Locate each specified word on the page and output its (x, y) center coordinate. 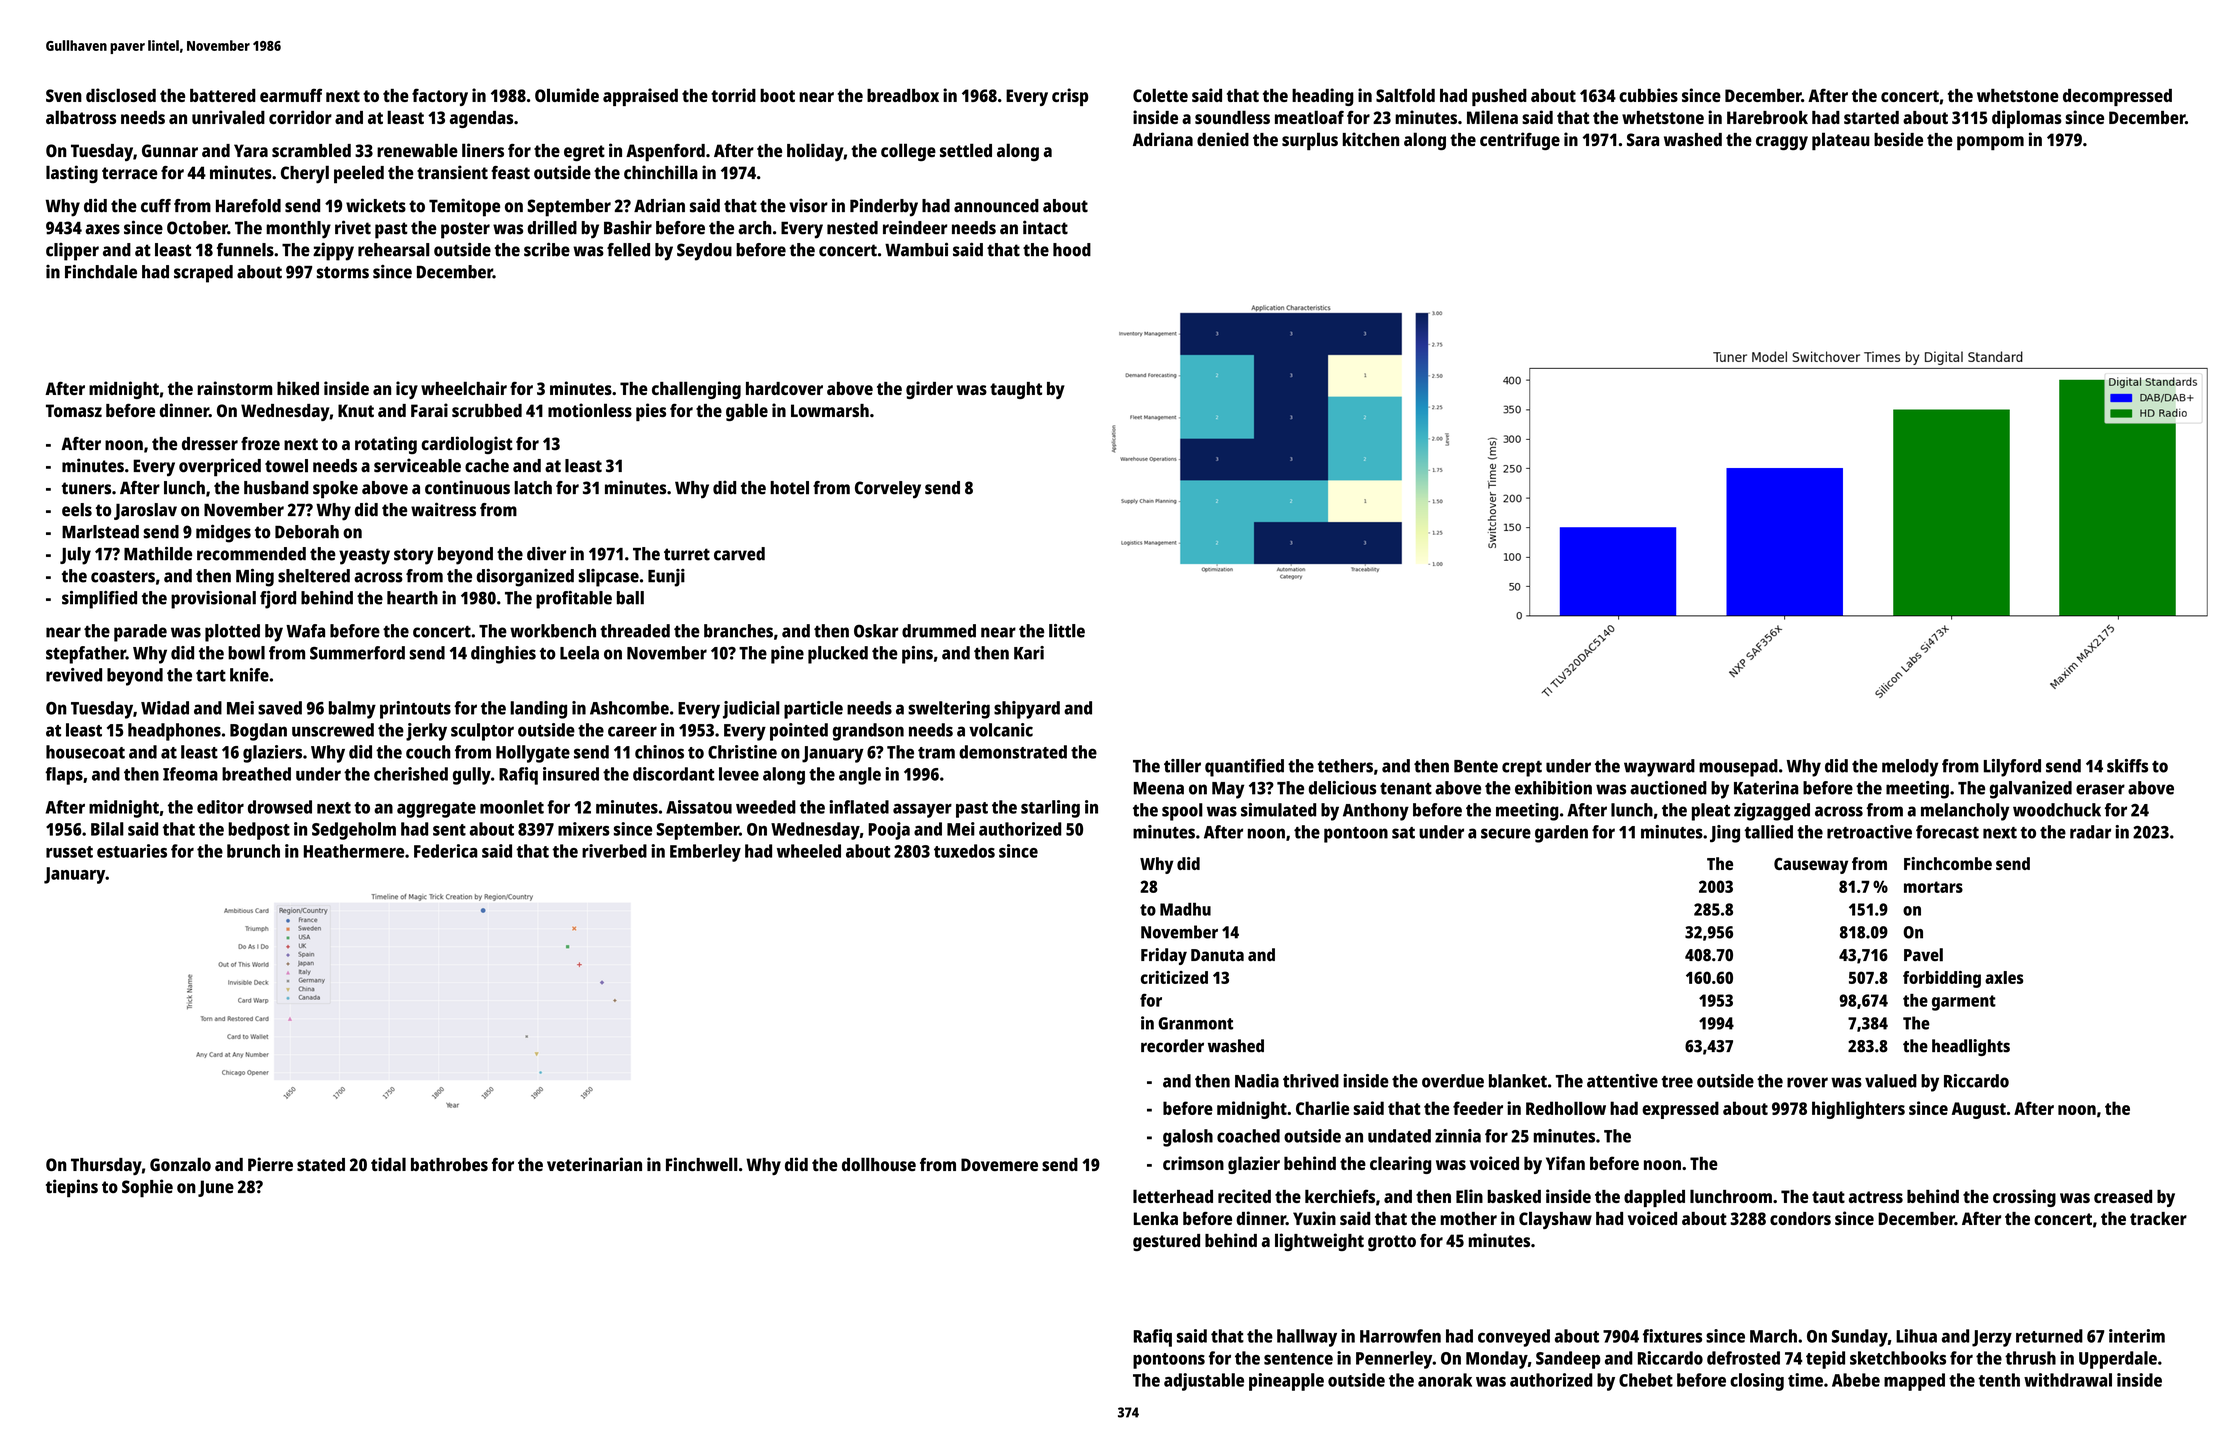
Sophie (147, 1188)
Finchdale (101, 272)
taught (1016, 390)
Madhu (1185, 909)
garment (1964, 1003)
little (1067, 631)
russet (69, 852)
